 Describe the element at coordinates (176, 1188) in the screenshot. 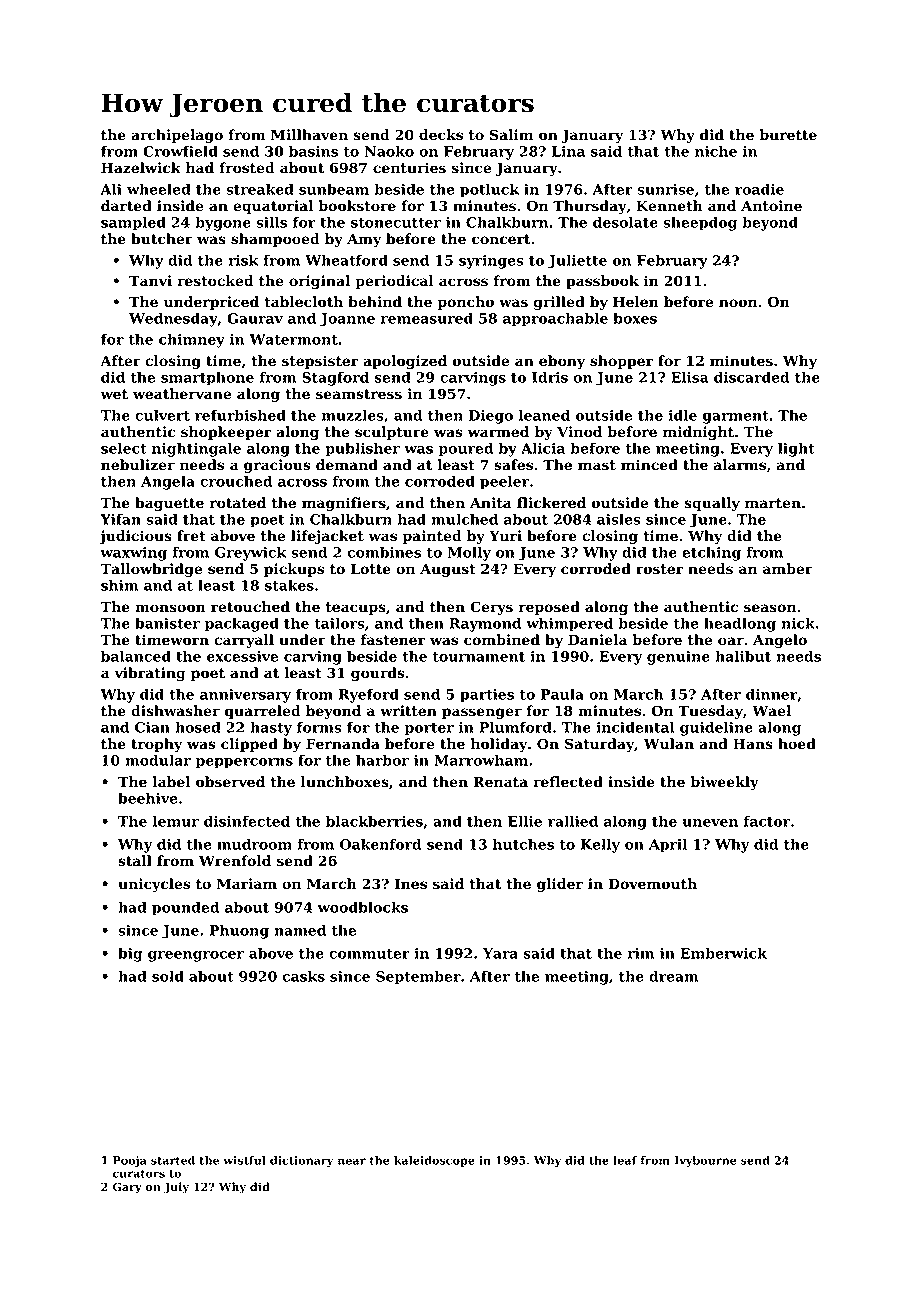

I see `July` at that location.
